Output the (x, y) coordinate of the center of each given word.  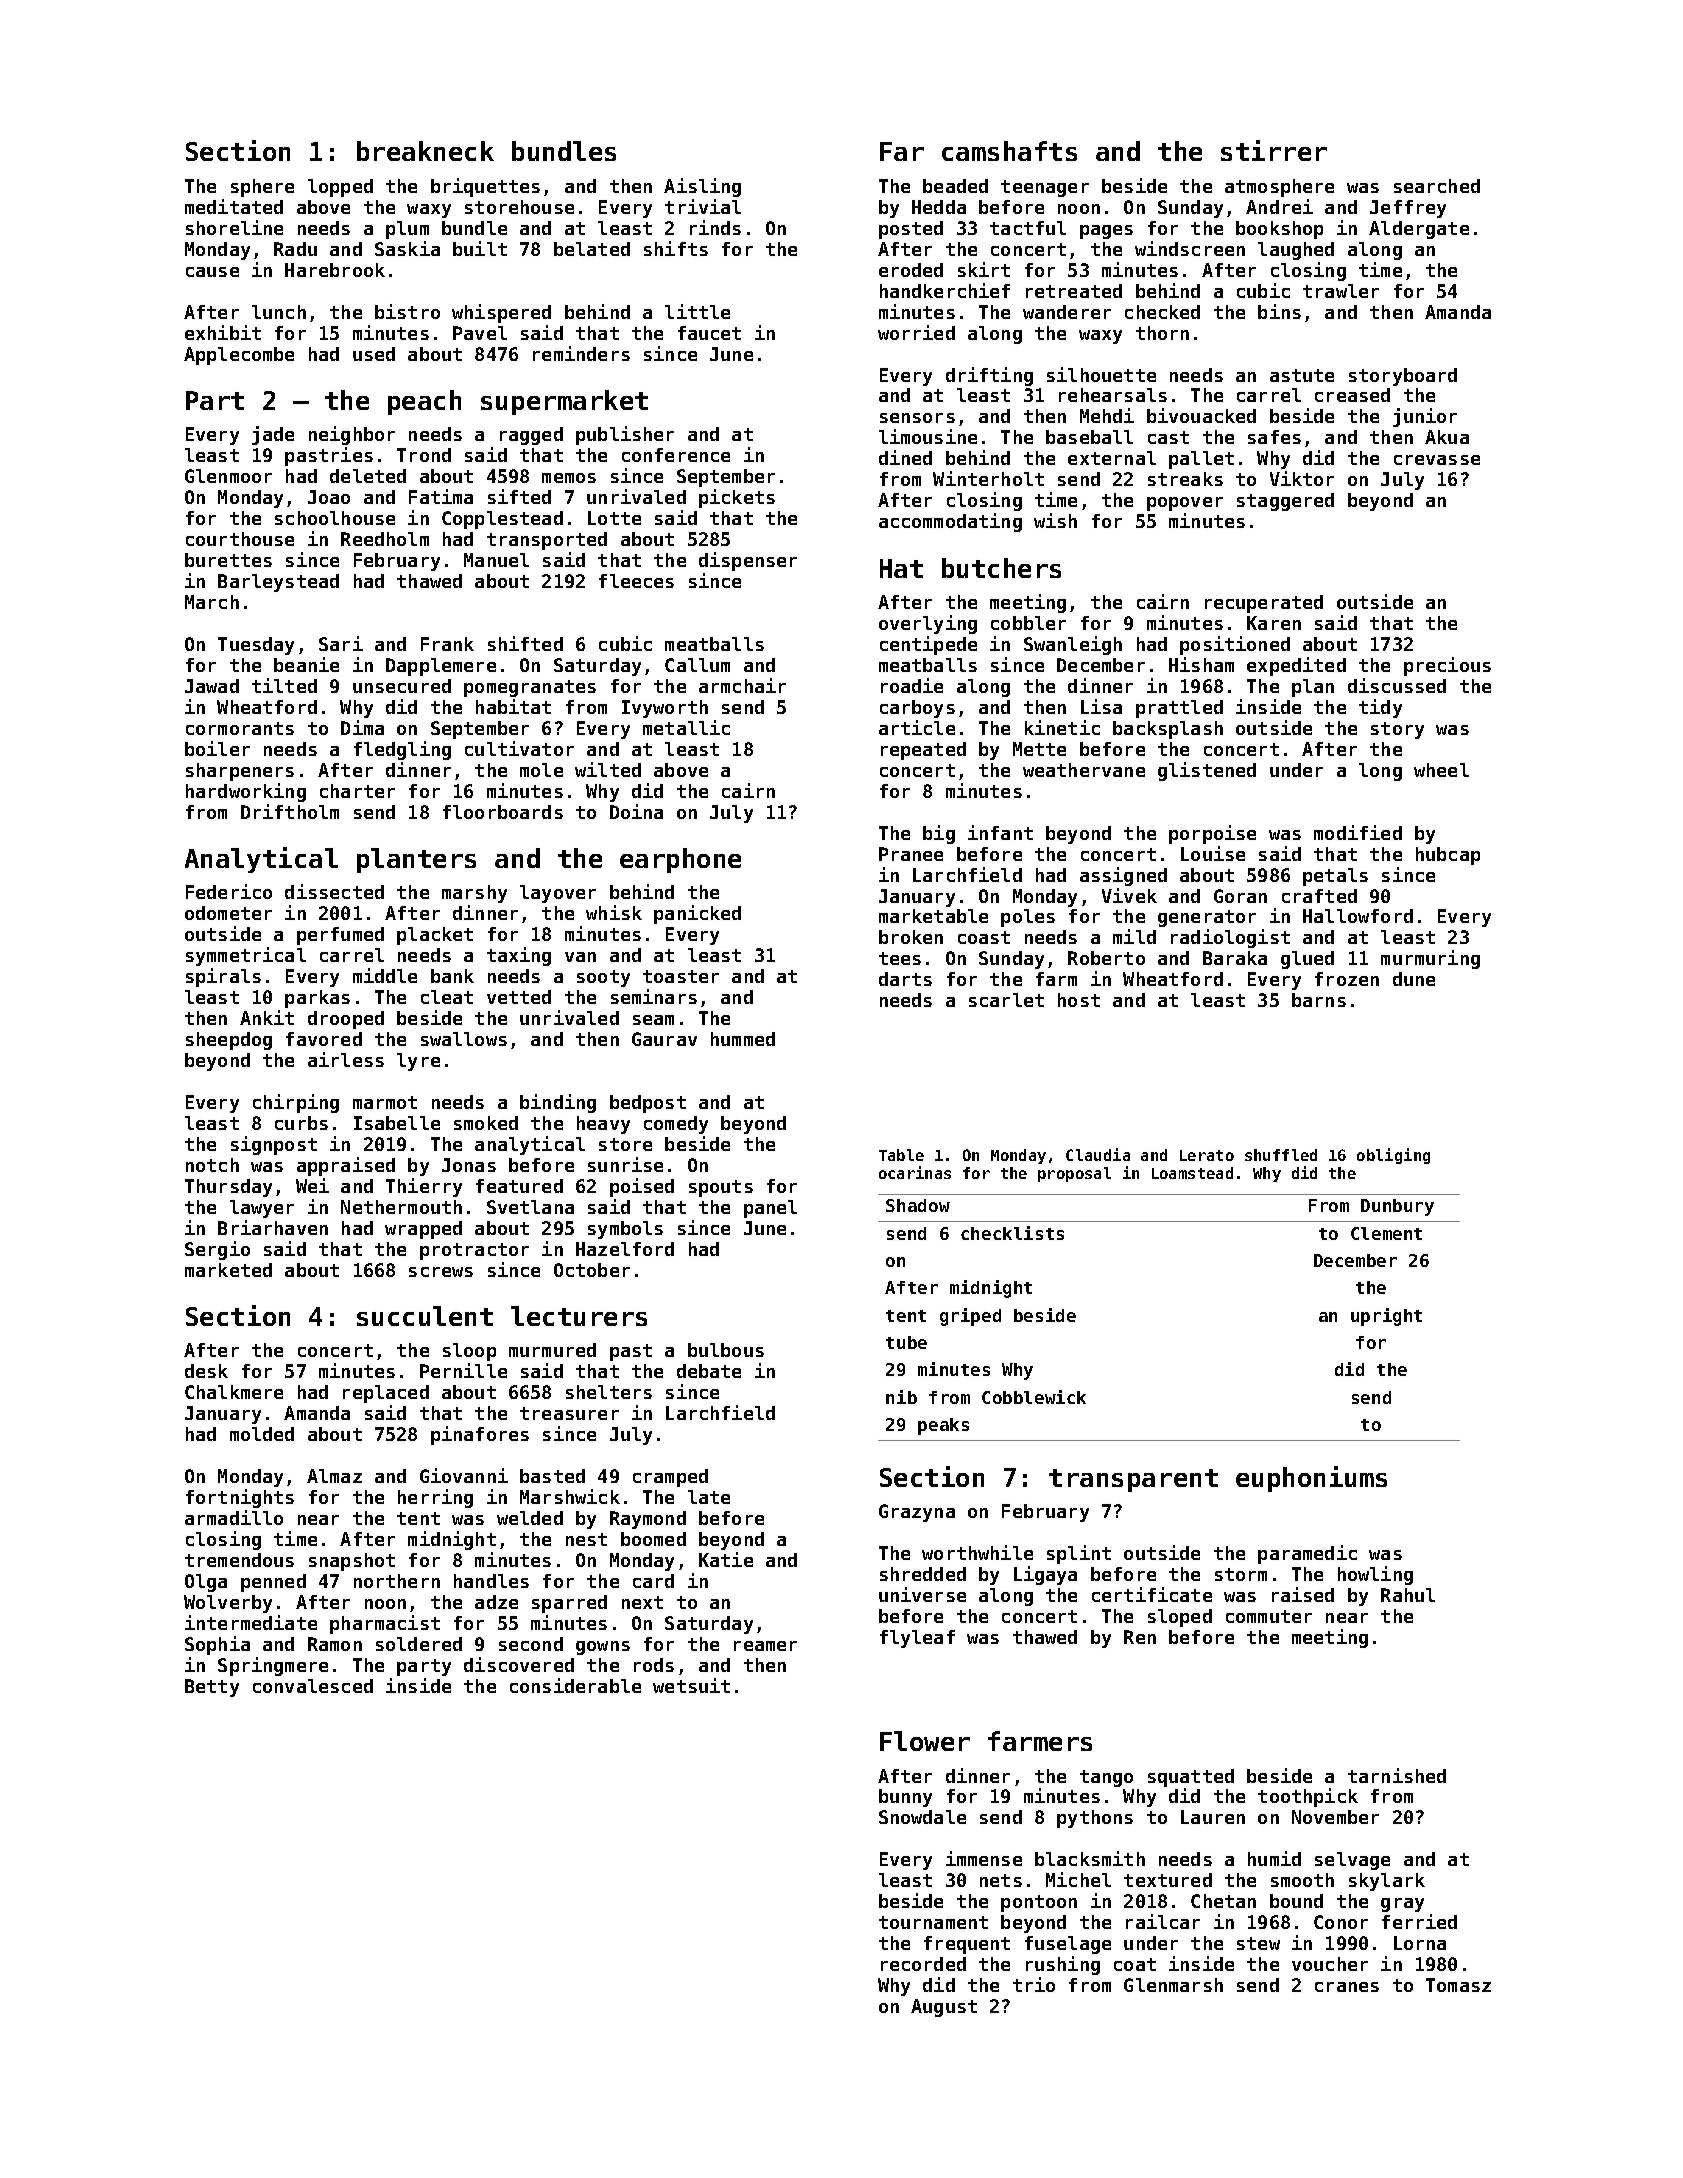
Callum (697, 665)
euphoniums (1311, 1479)
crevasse (1437, 460)
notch (212, 1165)
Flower (925, 1741)
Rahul (1408, 1595)
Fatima (441, 496)
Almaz (334, 1476)
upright (1386, 1317)
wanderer (1067, 312)
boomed (653, 1539)
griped (970, 1317)
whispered (501, 313)
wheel (1441, 770)
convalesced (313, 1686)
